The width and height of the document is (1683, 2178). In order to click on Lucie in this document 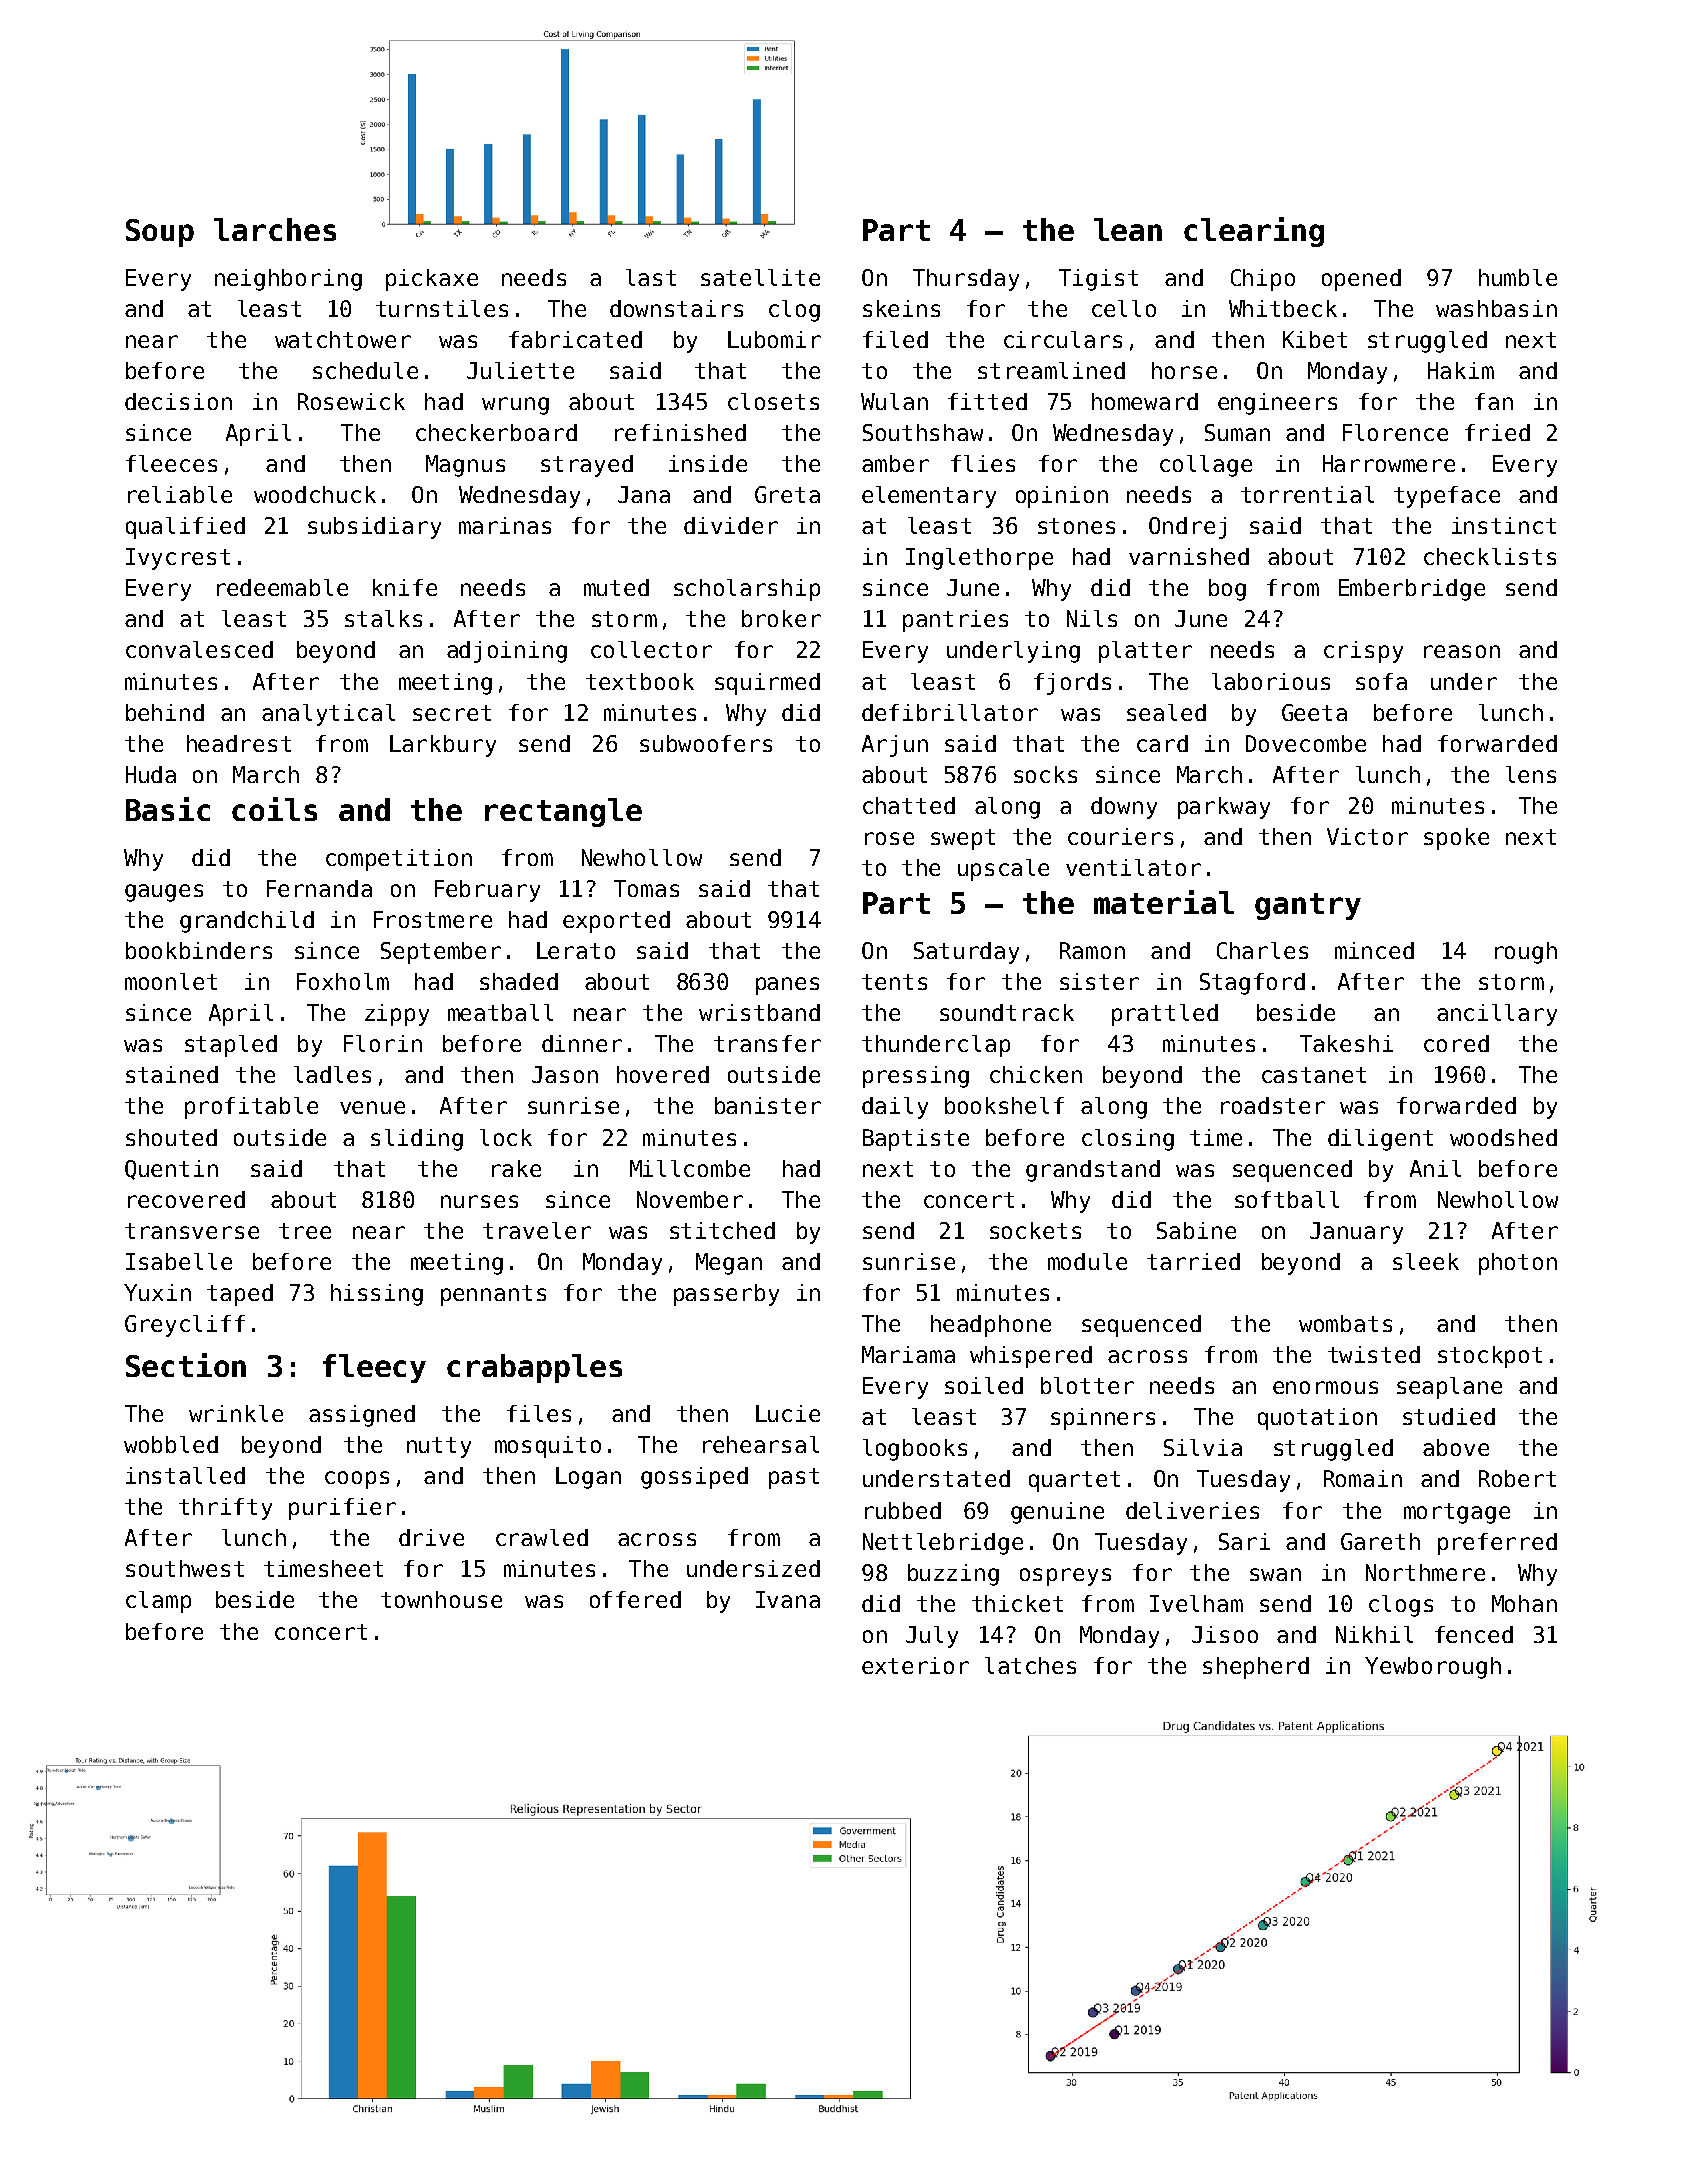, I will do `click(788, 1413)`.
